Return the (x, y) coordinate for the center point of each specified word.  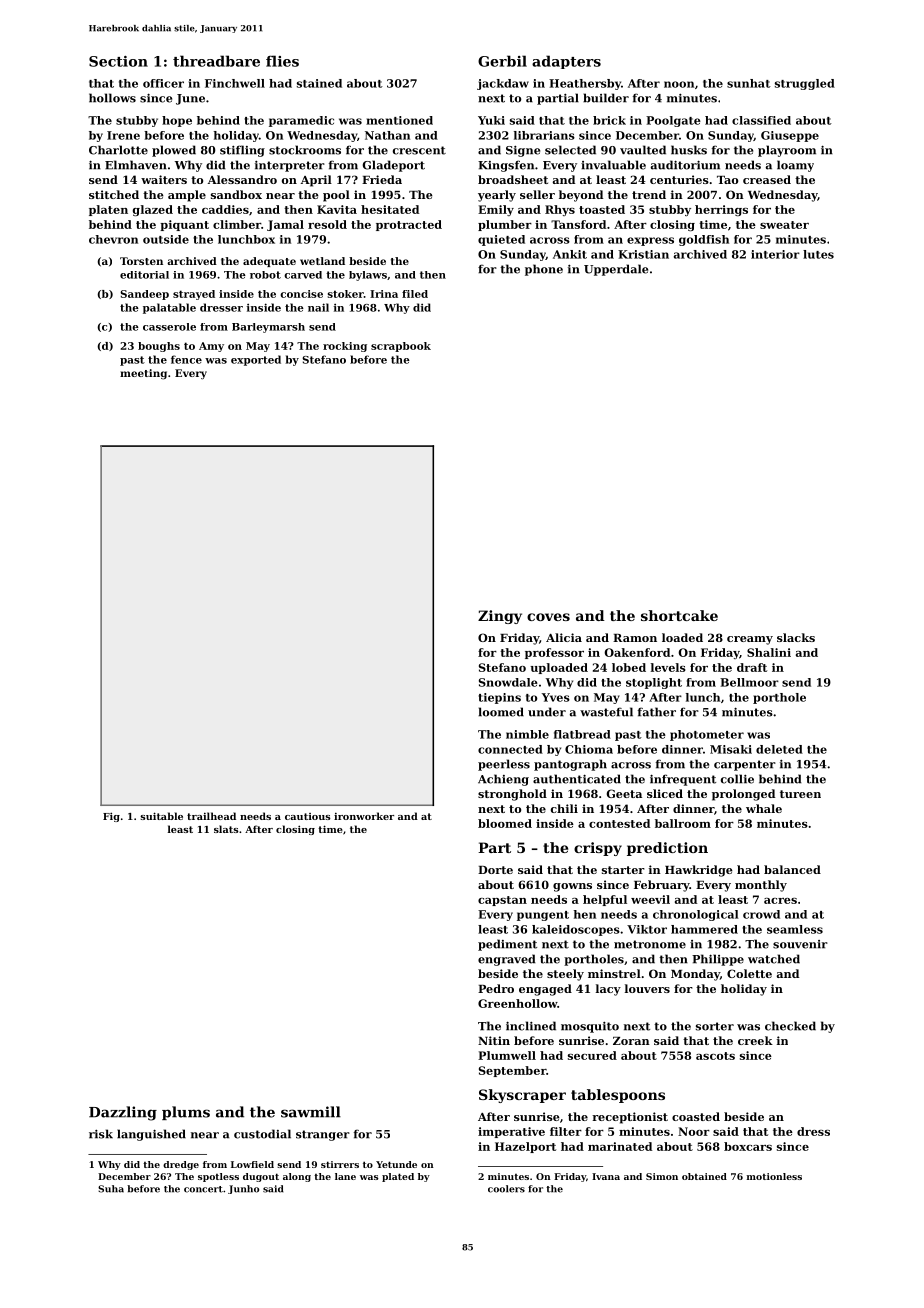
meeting (143, 374)
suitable (161, 816)
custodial (262, 1134)
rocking (345, 347)
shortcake (679, 615)
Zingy (500, 617)
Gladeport (393, 166)
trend (649, 194)
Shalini (769, 652)
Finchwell (235, 83)
